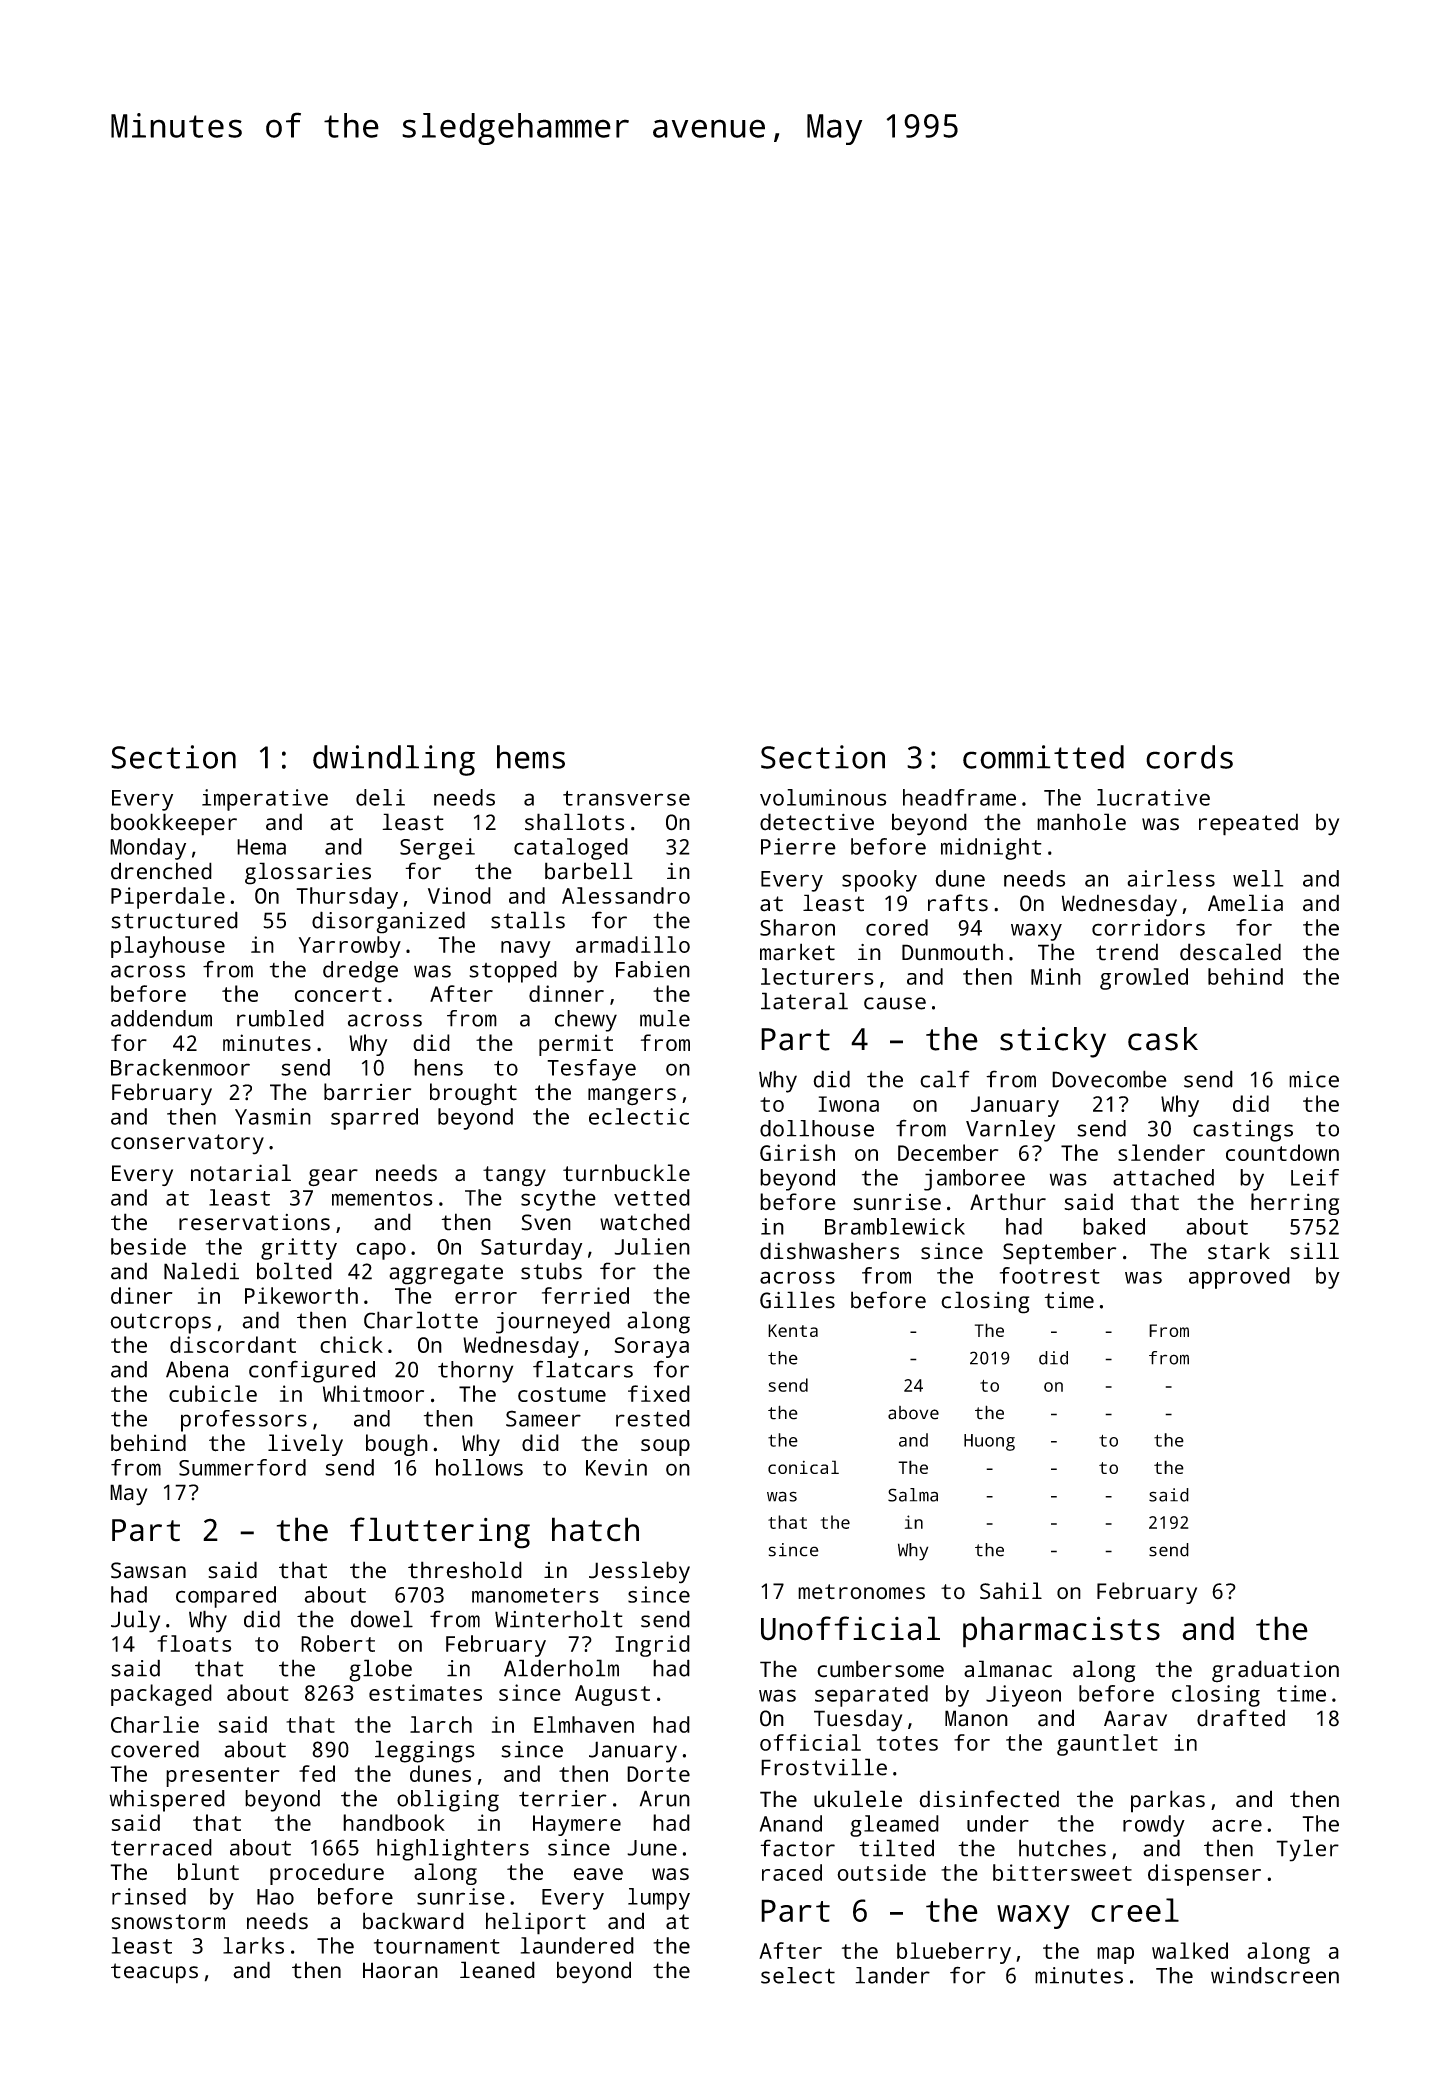 This page has height=2100, width=1450. I want to click on dwindling, so click(394, 760).
